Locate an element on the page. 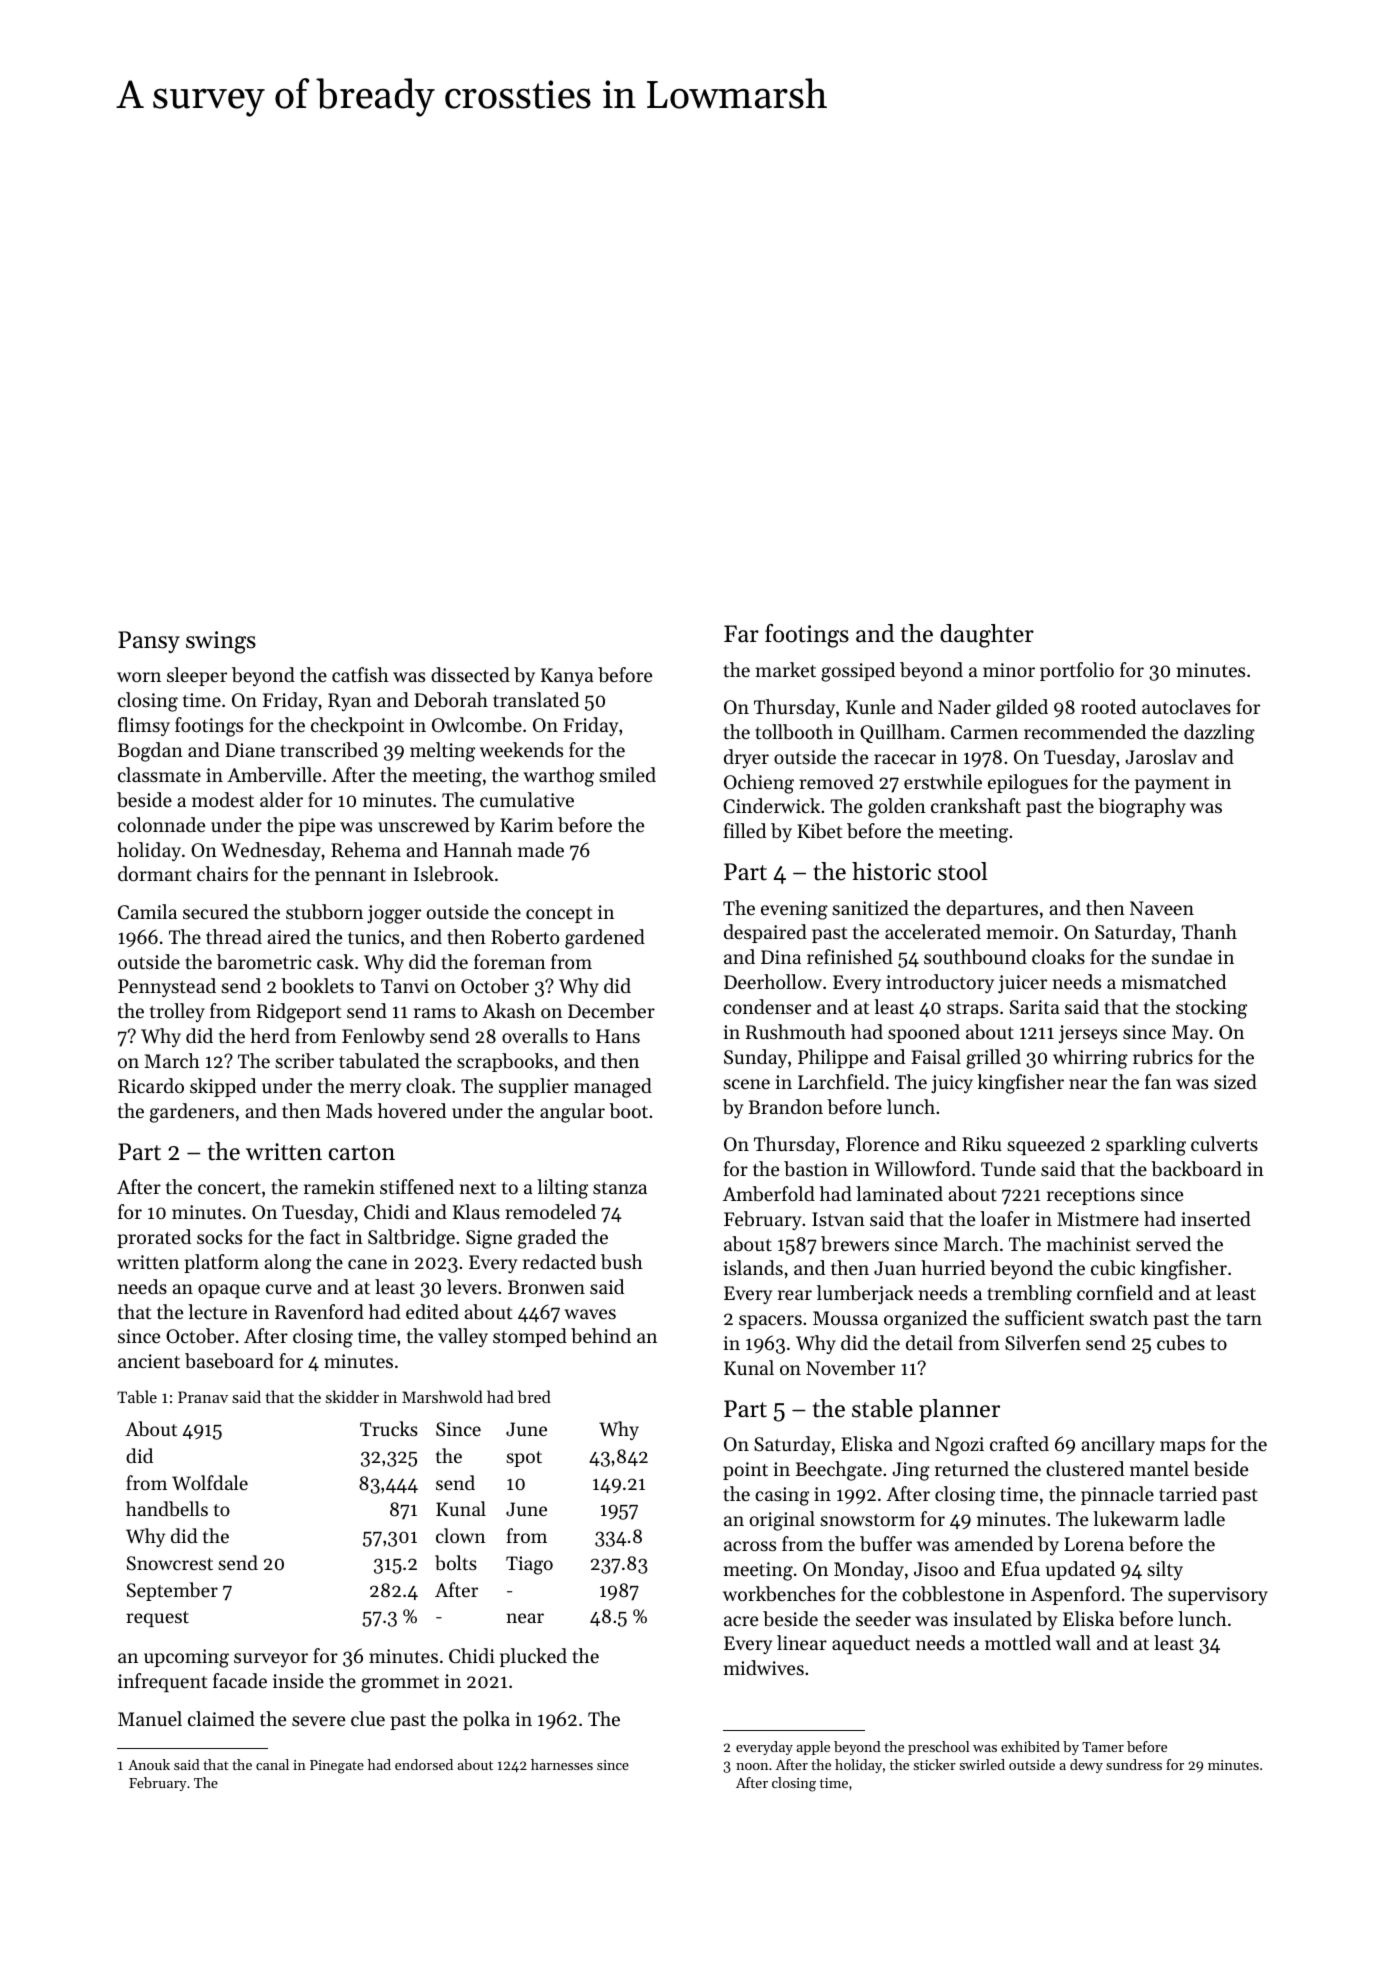 This document has width=1386, height=1969. canal is located at coordinates (272, 1764).
